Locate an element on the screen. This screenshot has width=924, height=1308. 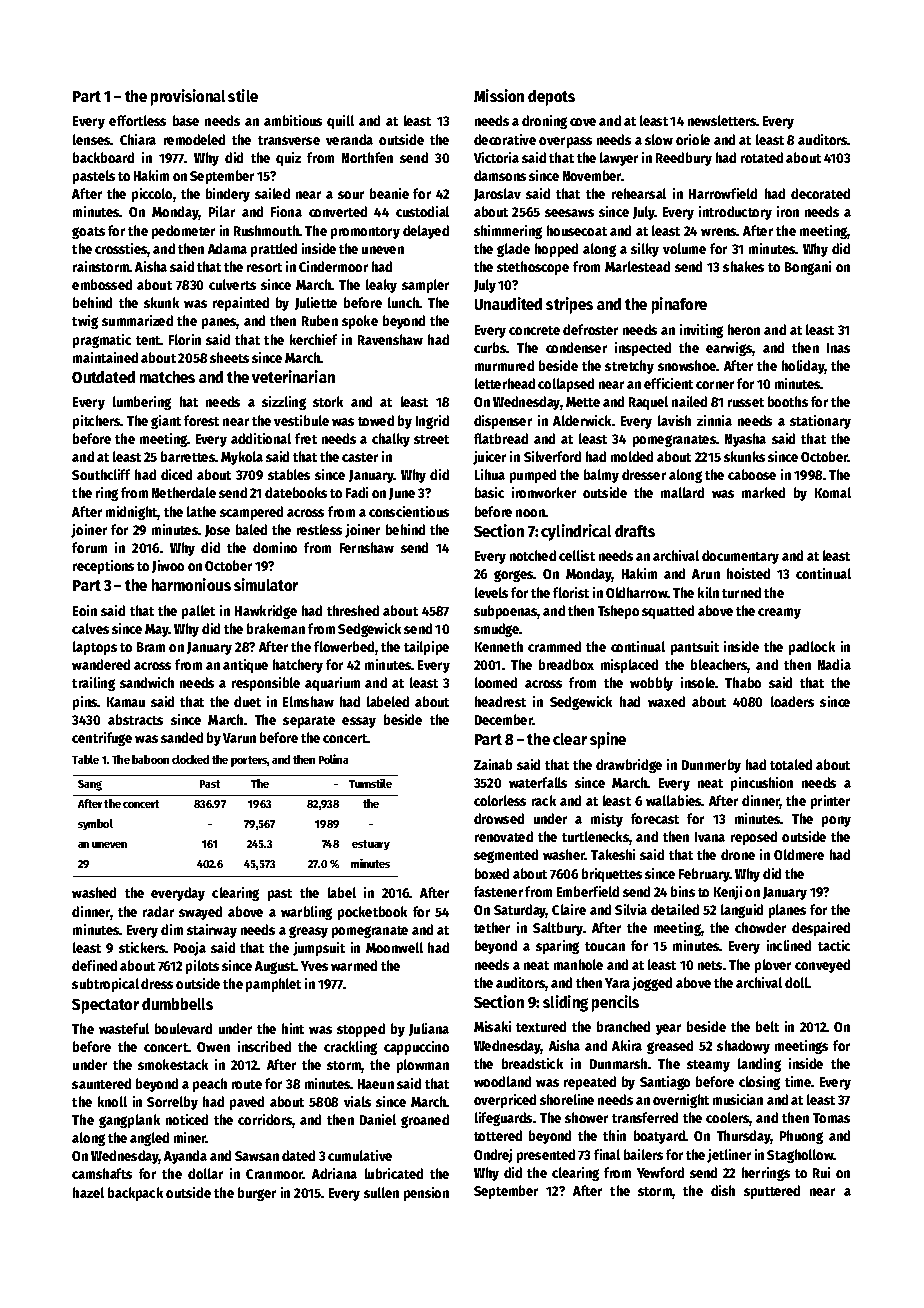
Kenji is located at coordinates (728, 893).
